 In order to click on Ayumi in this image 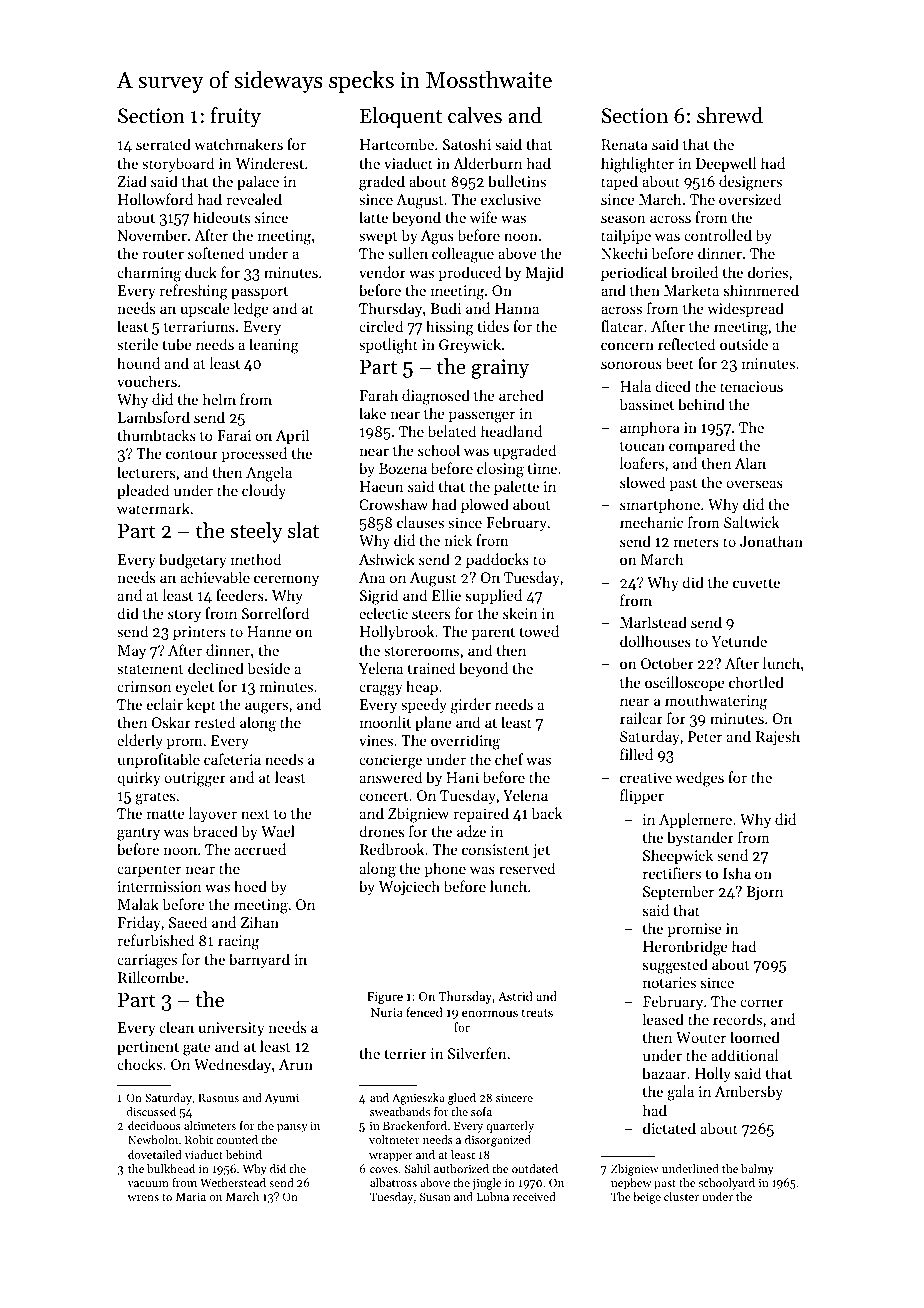, I will do `click(282, 1099)`.
